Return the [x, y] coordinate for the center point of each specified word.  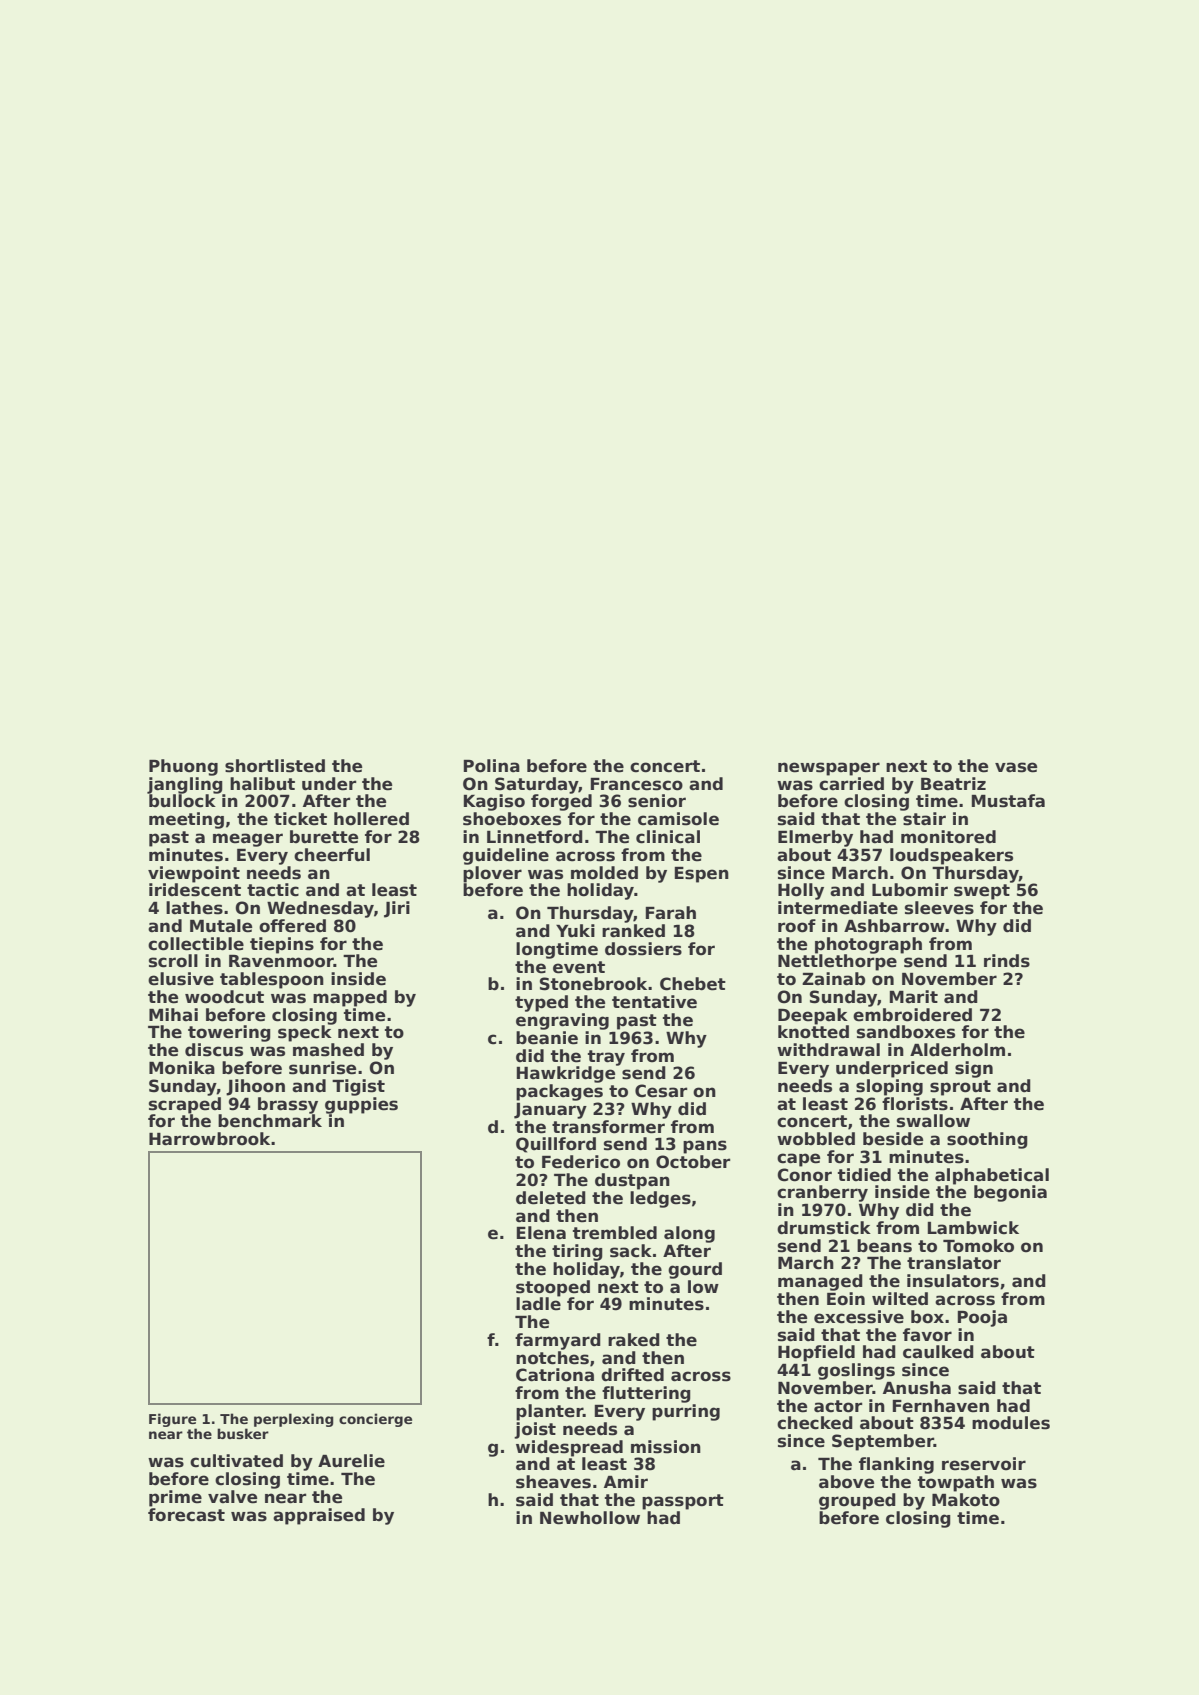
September [883, 1442]
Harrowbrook [209, 1139]
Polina [492, 766]
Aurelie [351, 1461]
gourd [695, 1270]
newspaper [829, 769]
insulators [953, 1281]
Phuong [183, 767]
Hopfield [816, 1353]
